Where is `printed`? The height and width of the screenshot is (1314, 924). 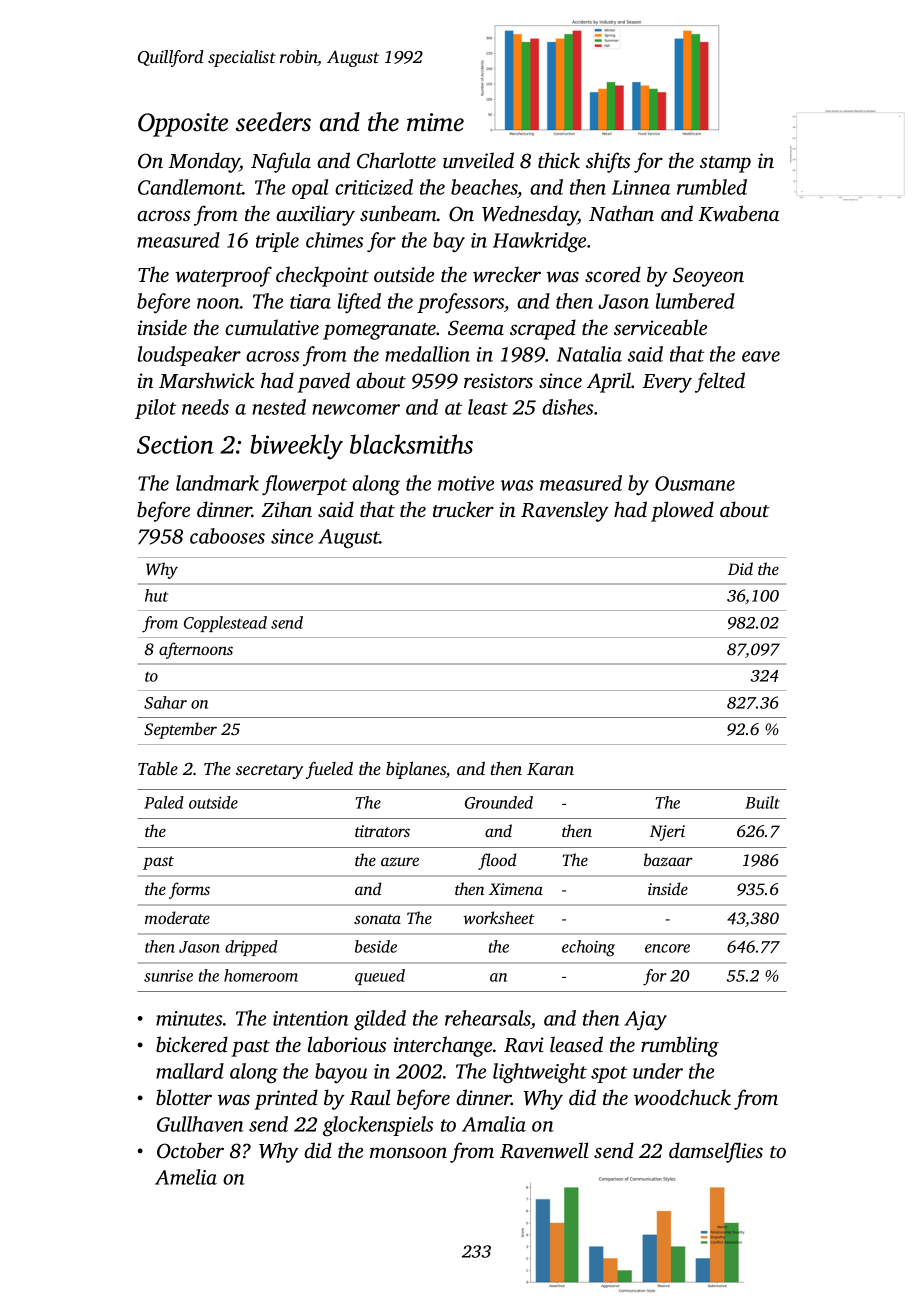
printed is located at coordinates (286, 1099).
